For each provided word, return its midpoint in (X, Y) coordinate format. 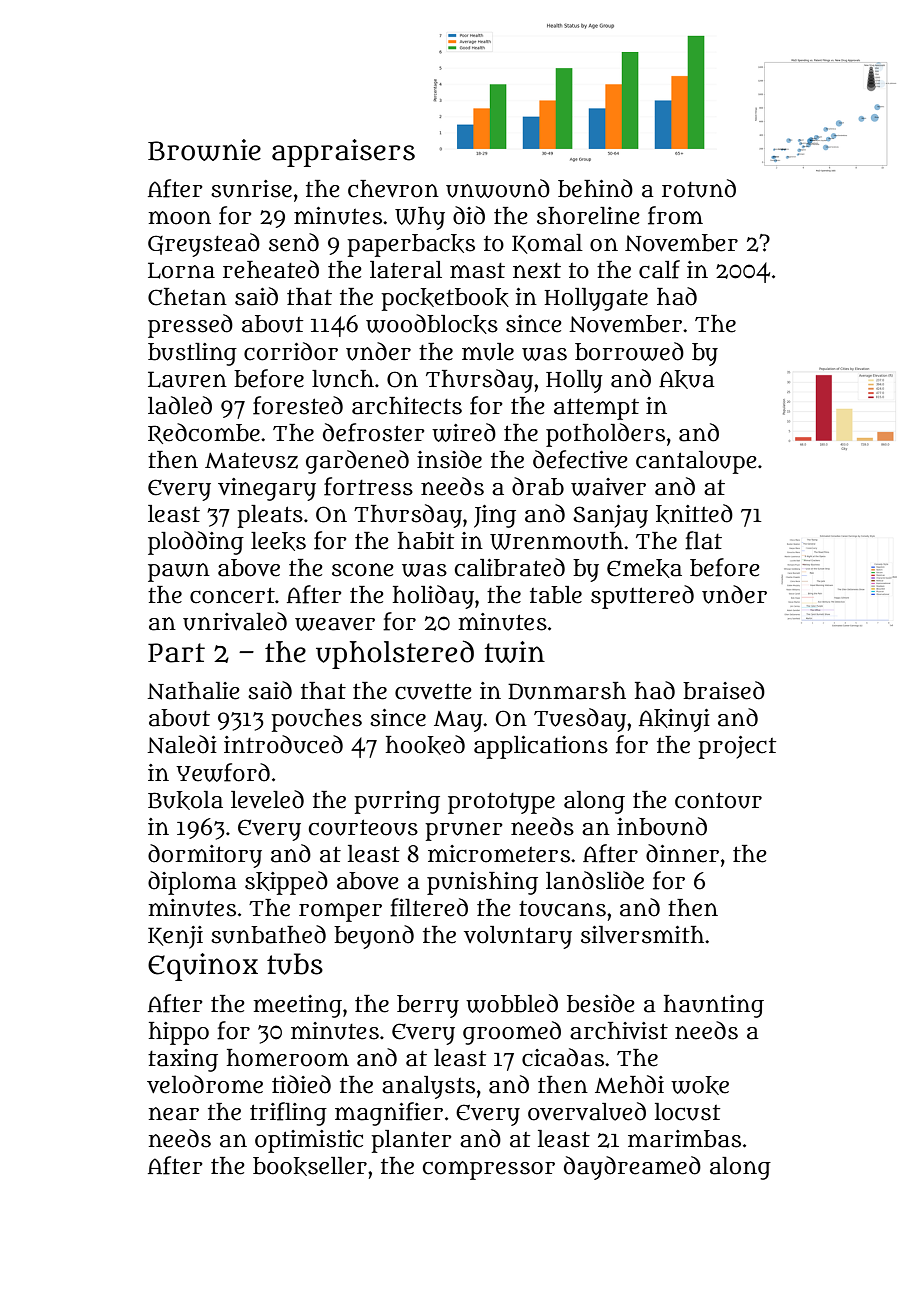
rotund (699, 188)
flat (703, 540)
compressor (489, 1170)
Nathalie (193, 691)
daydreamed (632, 1168)
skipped (286, 883)
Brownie (204, 150)
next (537, 271)
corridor (291, 351)
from (675, 215)
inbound (662, 826)
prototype (501, 803)
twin (514, 652)
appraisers (343, 153)
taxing (183, 1060)
